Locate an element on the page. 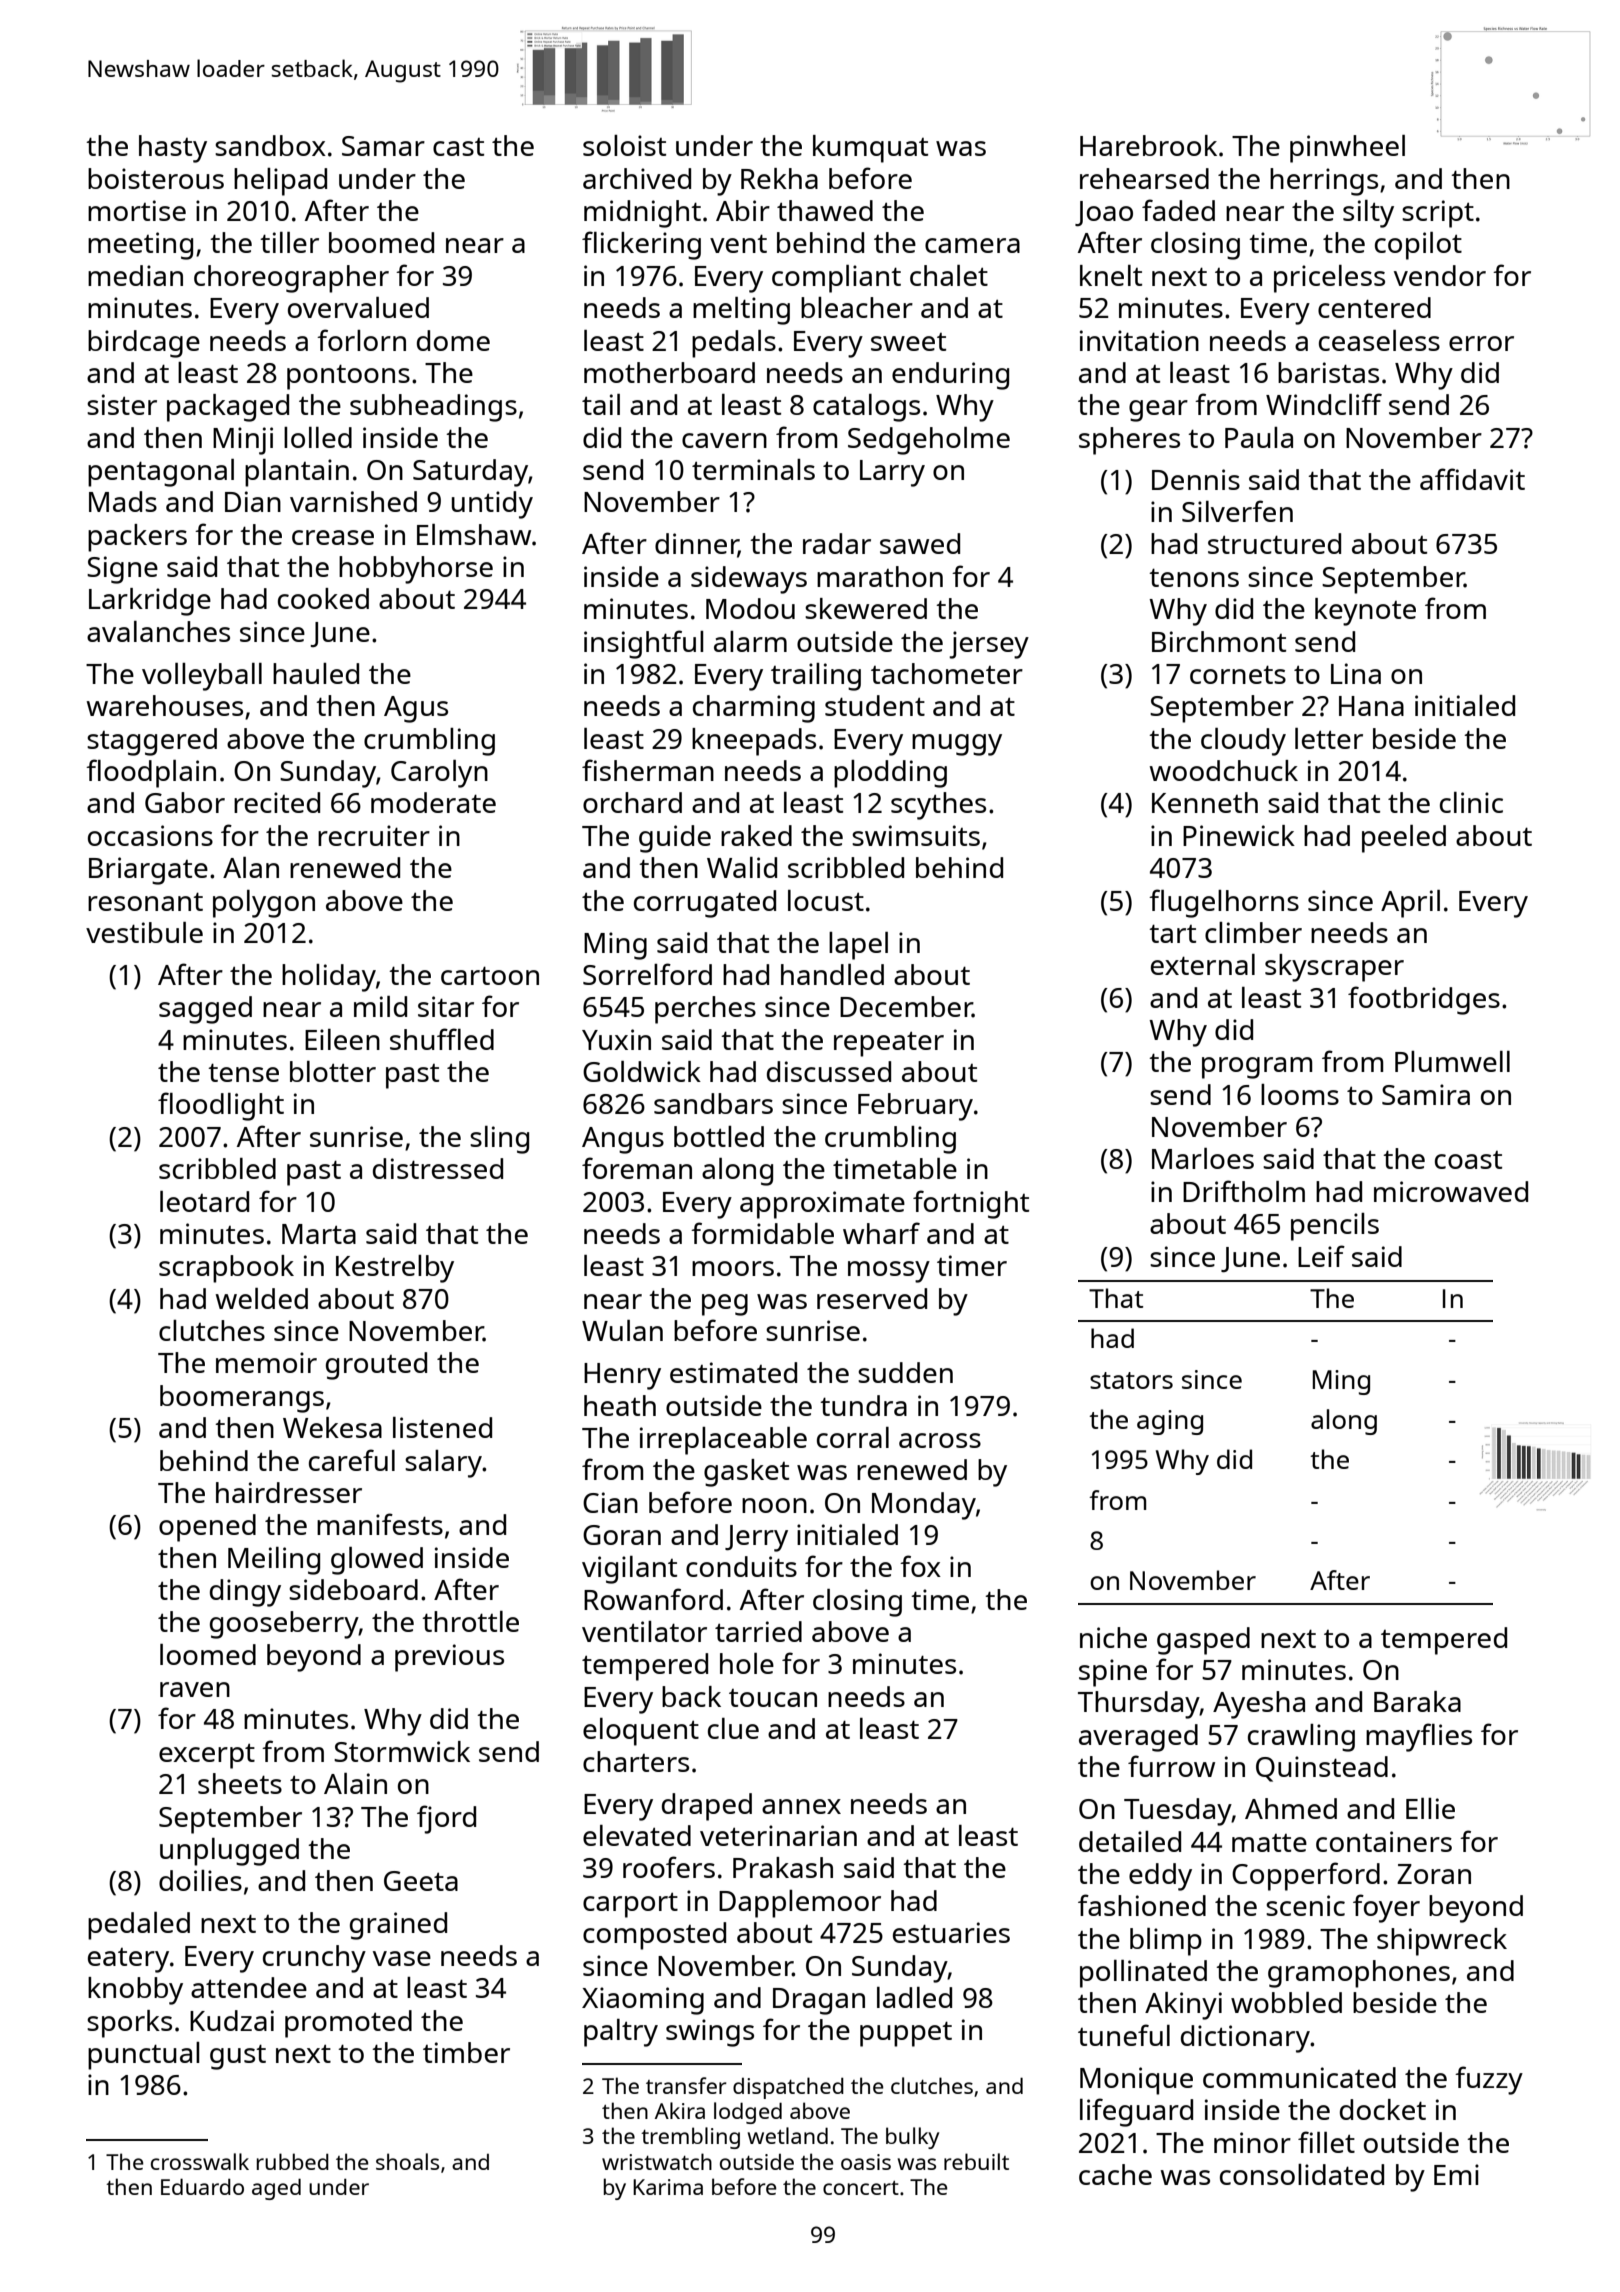 The height and width of the image is (2292, 1620). aging is located at coordinates (1170, 1422).
